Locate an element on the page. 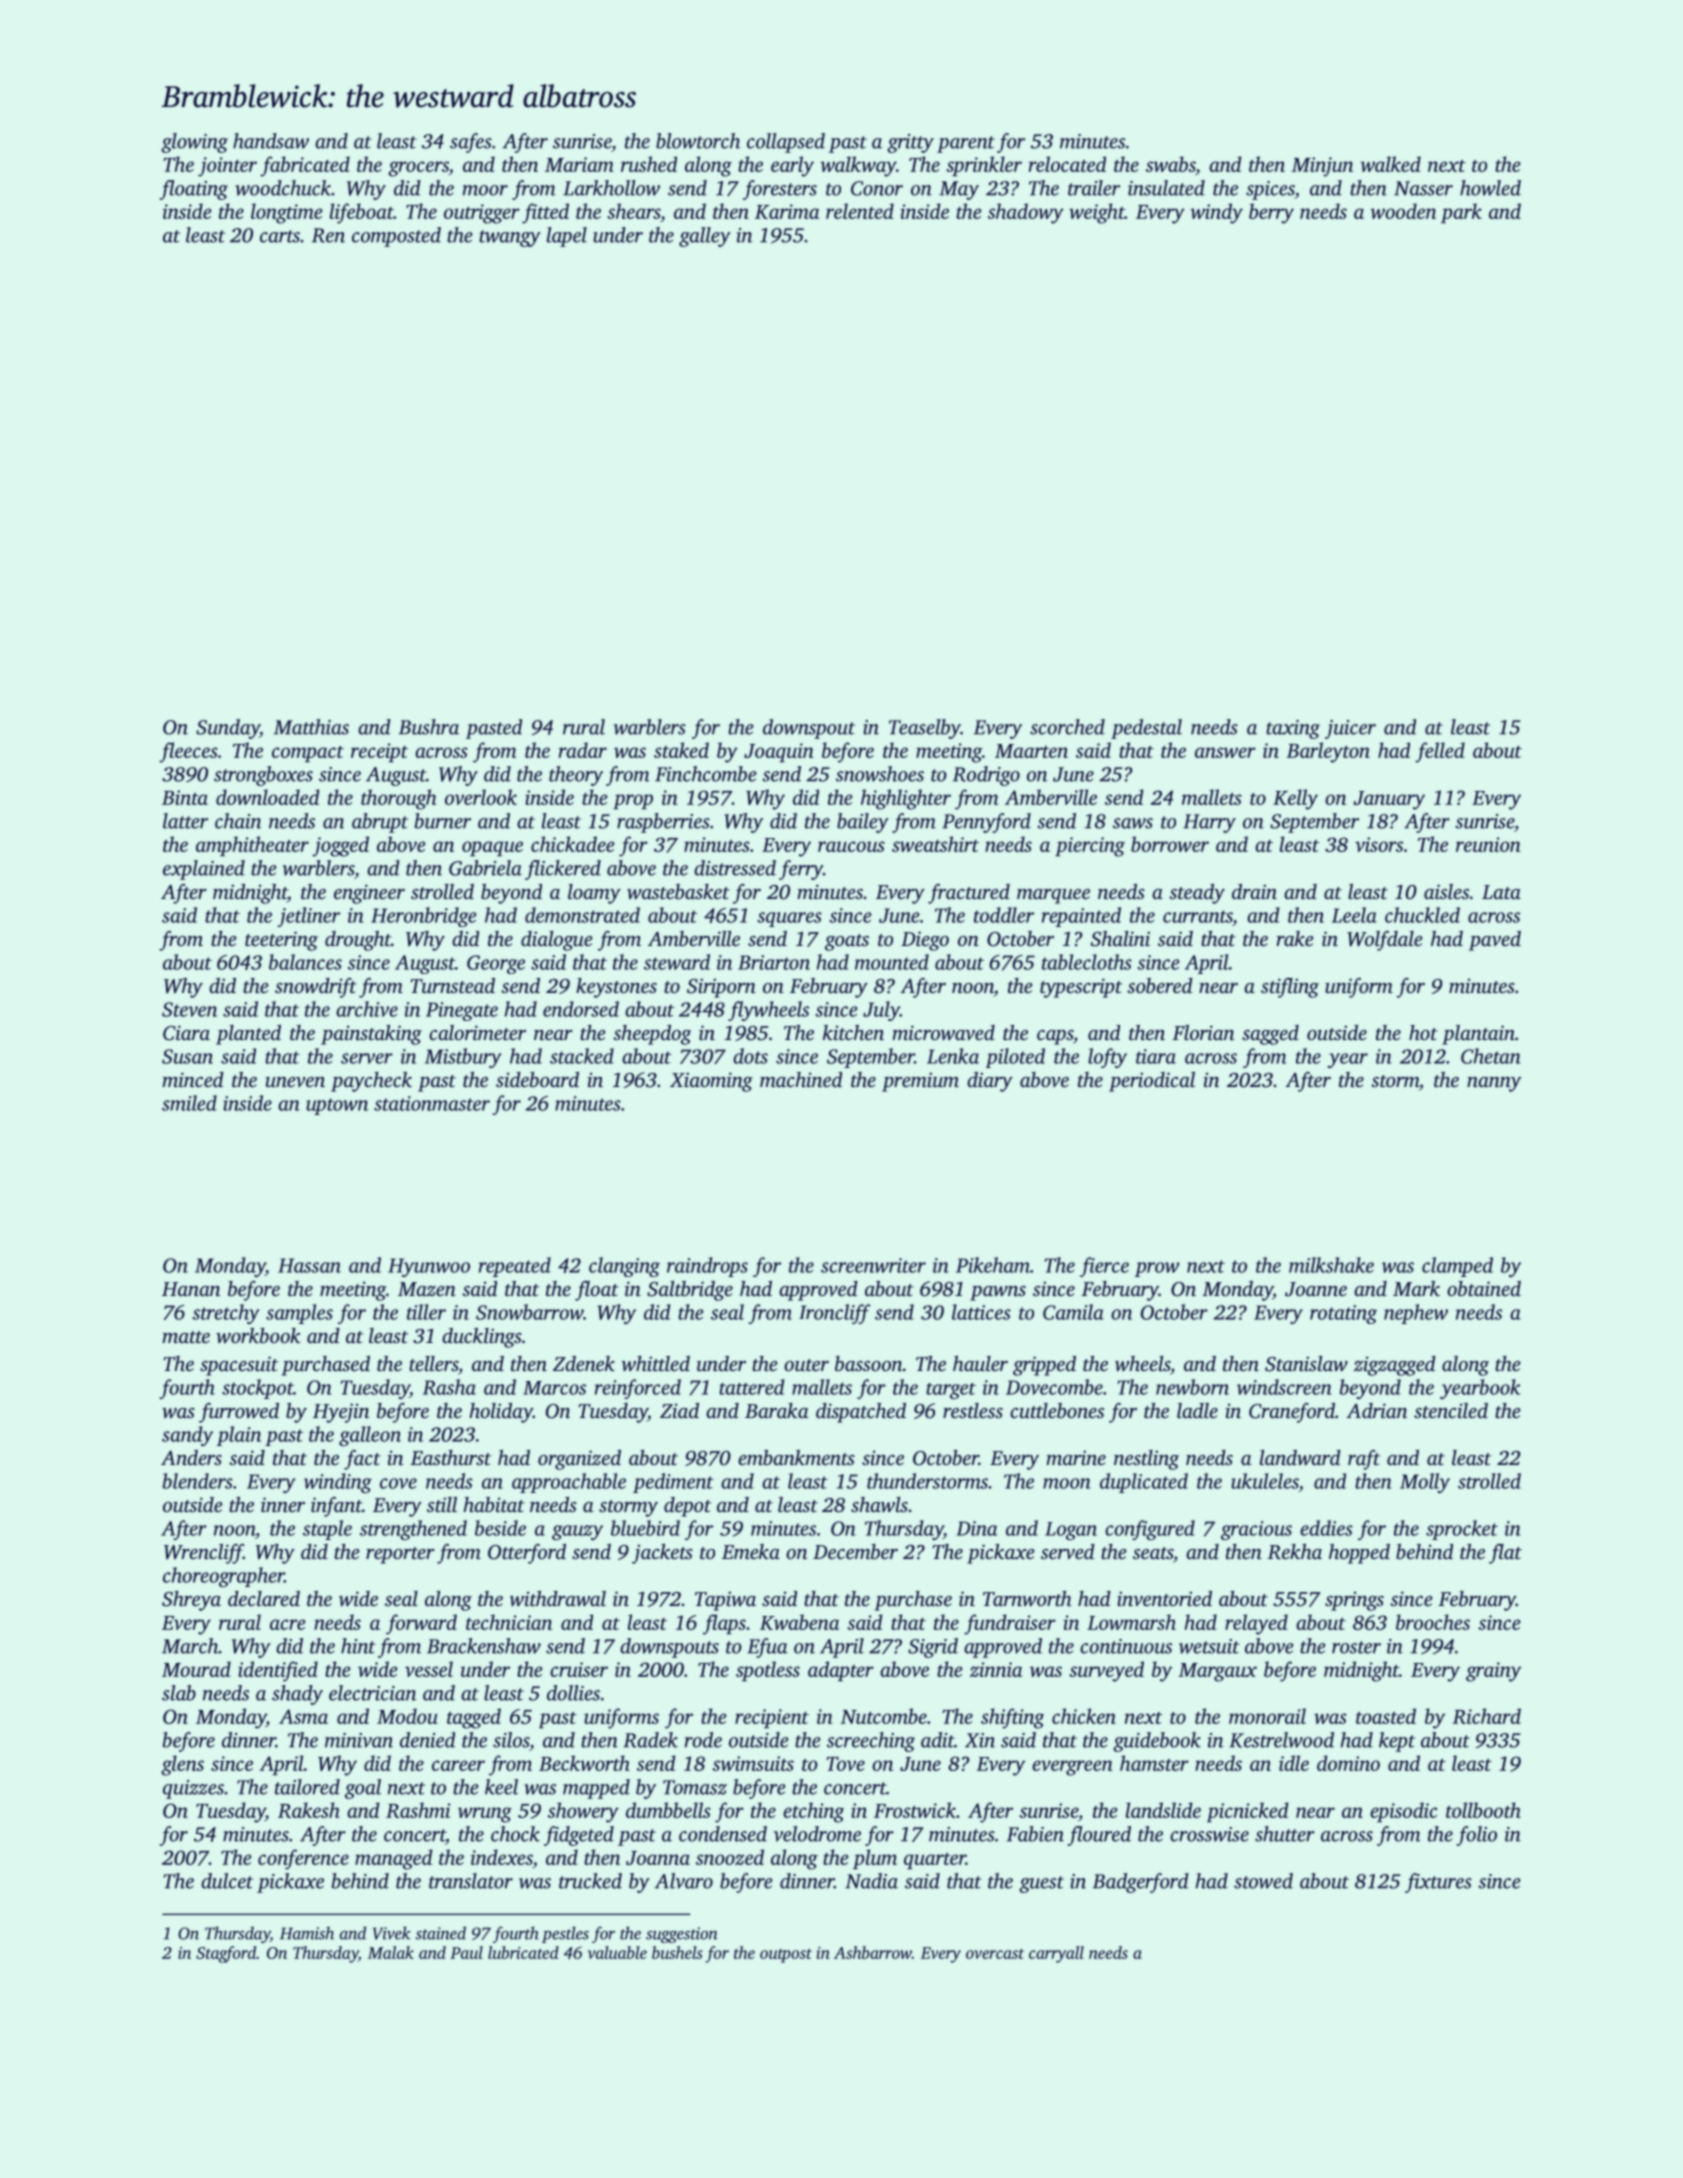  dulcet is located at coordinates (227, 1881).
